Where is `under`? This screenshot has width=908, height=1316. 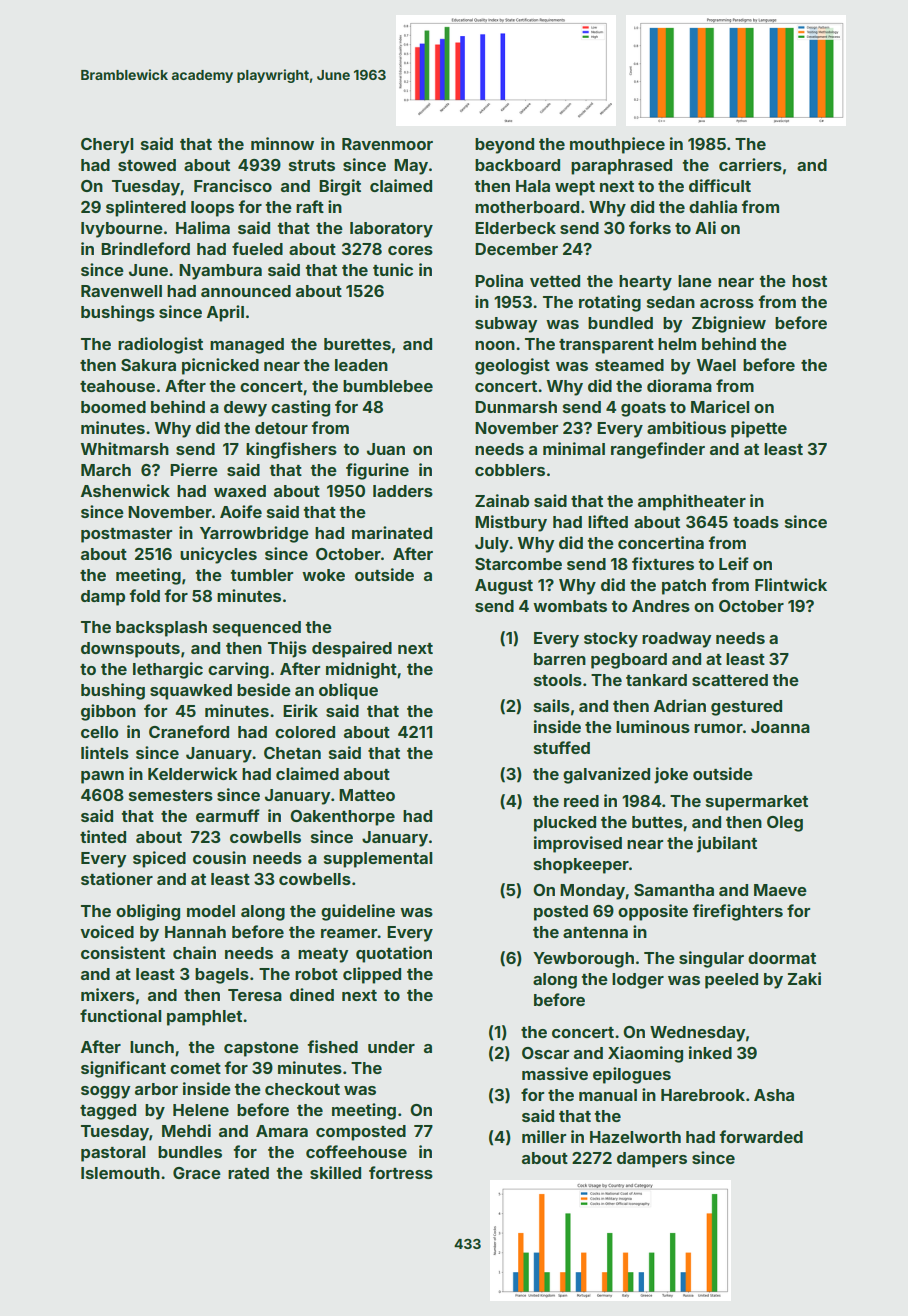 under is located at coordinates (391, 1047).
